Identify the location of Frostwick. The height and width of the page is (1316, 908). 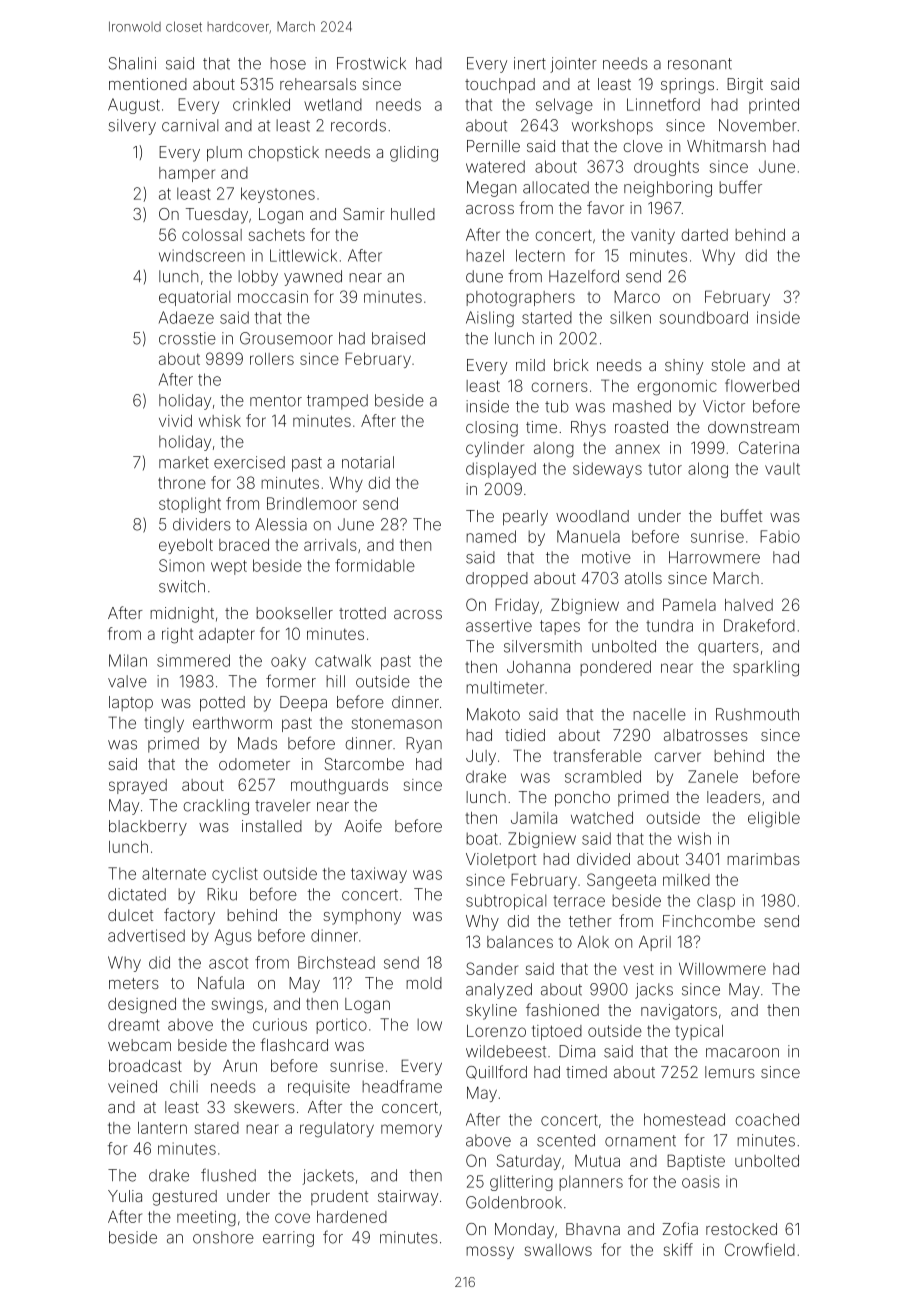
(371, 63).
